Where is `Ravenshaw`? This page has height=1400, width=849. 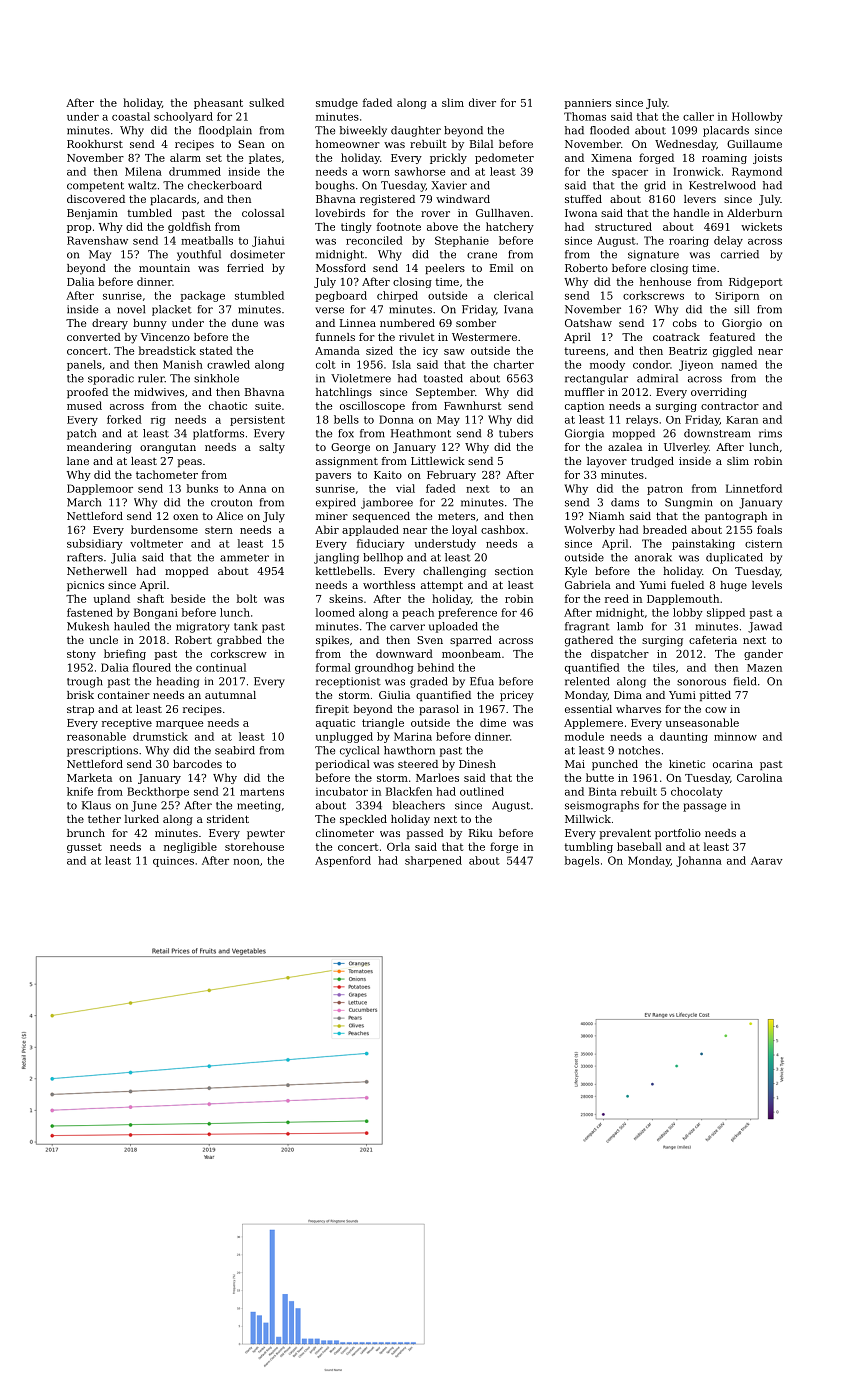 Ravenshaw is located at coordinates (97, 240).
